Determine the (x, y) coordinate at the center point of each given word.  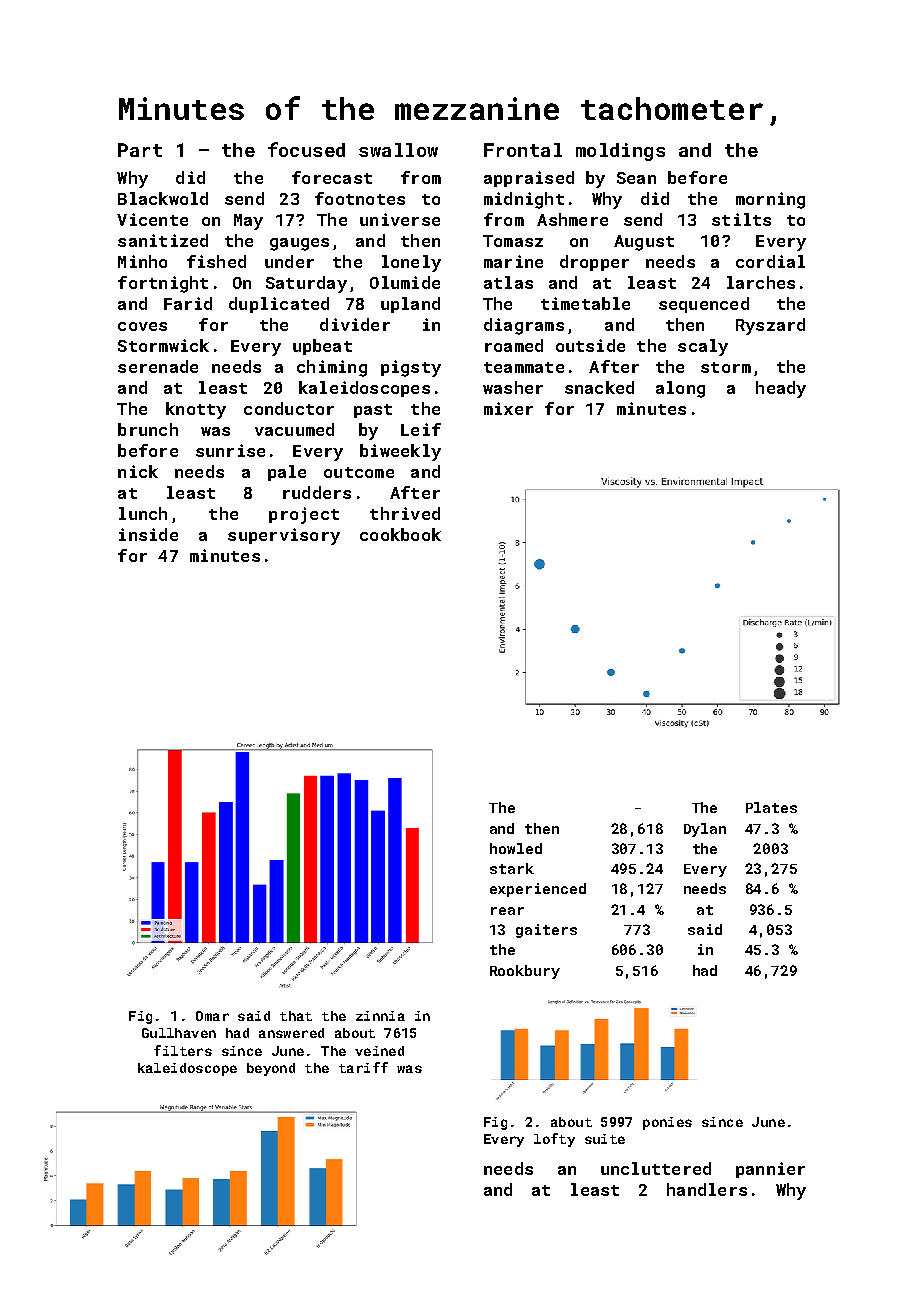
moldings (620, 152)
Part (140, 150)
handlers (707, 1189)
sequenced (704, 305)
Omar (212, 1016)
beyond (271, 1069)
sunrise (230, 450)
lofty (554, 1140)
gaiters (546, 931)
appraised (529, 179)
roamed (514, 345)
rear (507, 911)
